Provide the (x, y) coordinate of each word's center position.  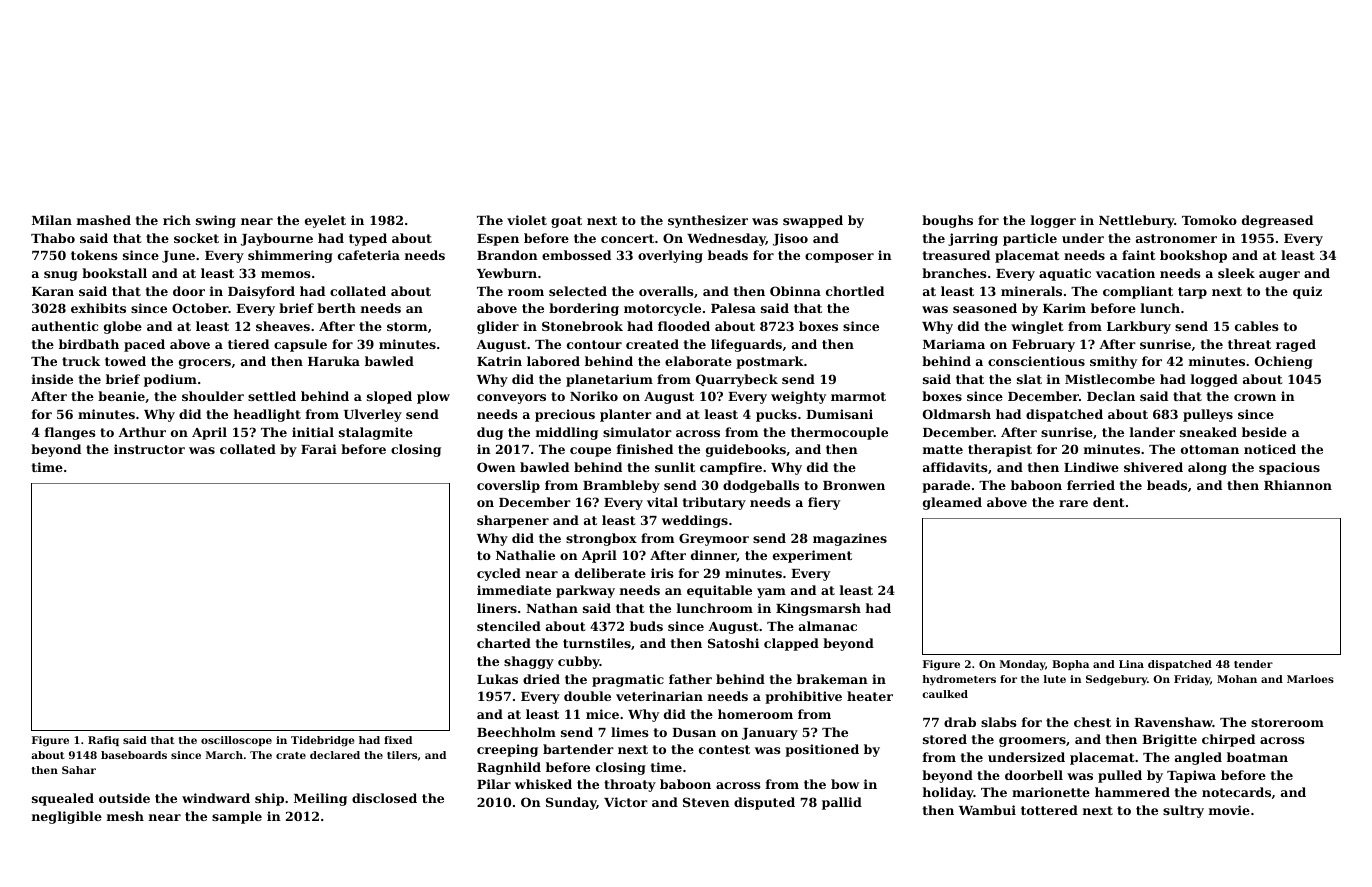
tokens (94, 255)
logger (1053, 221)
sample (237, 817)
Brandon (507, 255)
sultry (1183, 811)
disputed (764, 803)
